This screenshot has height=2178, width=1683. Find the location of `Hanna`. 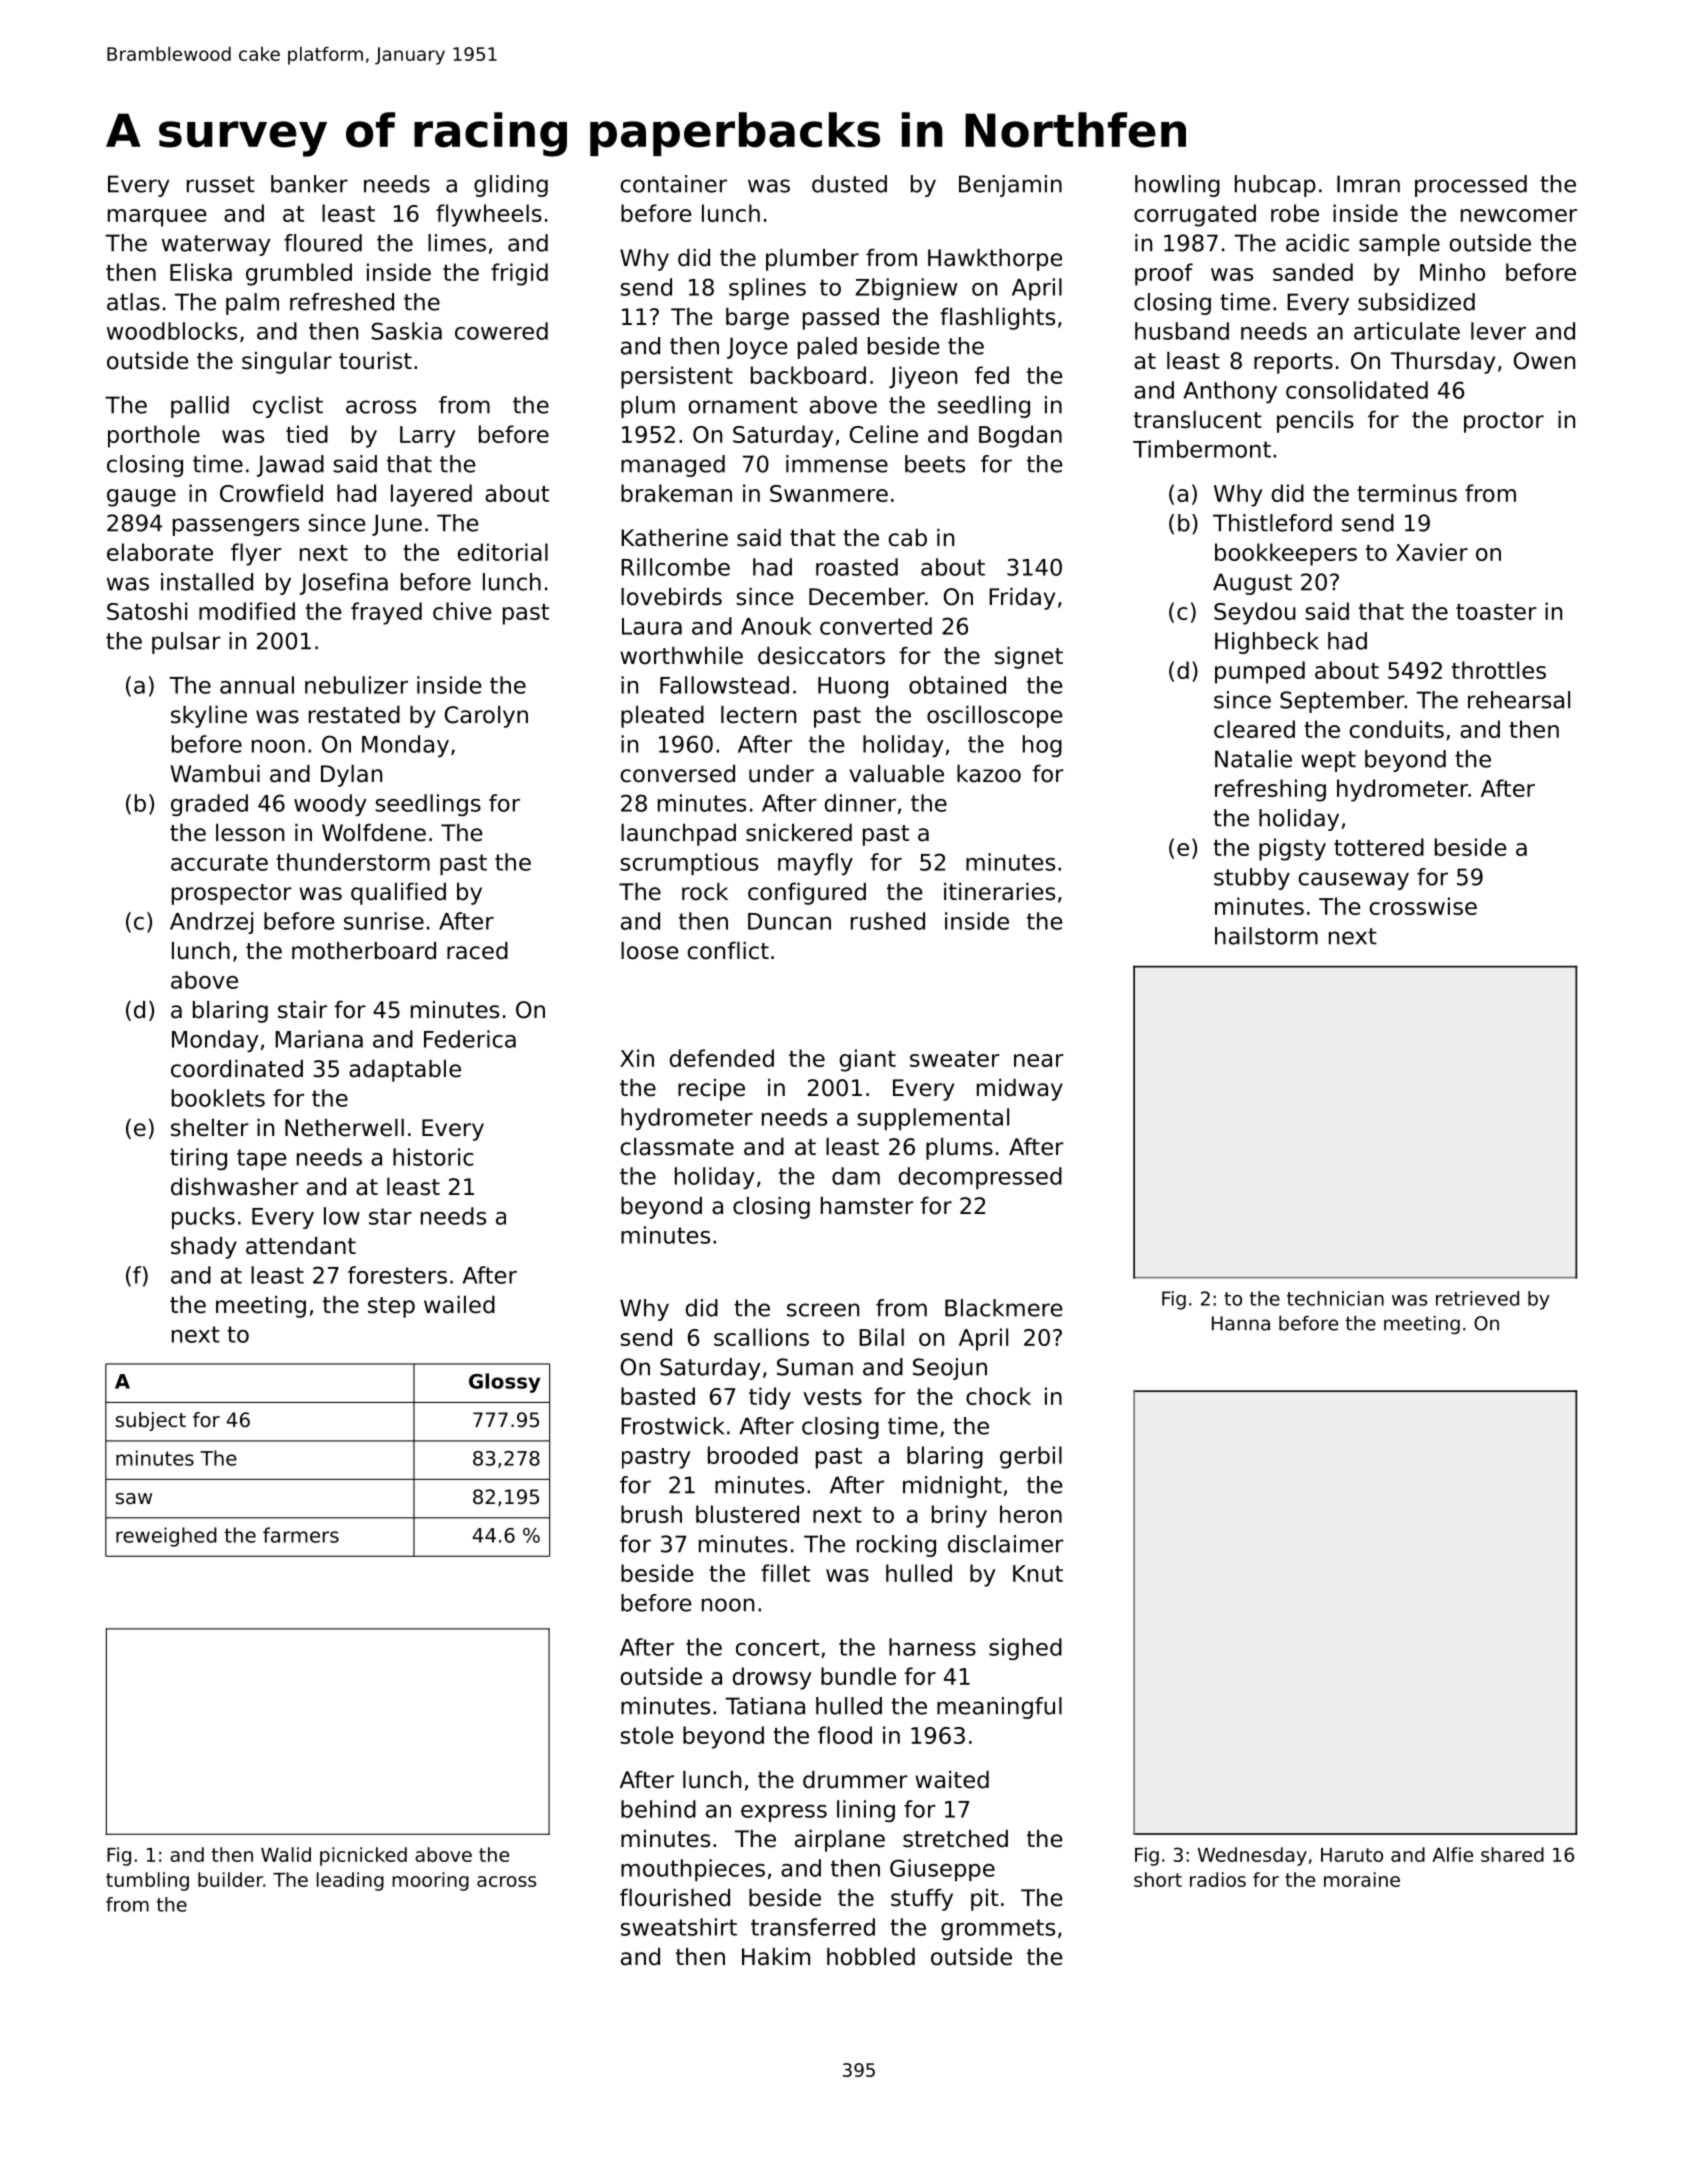

Hanna is located at coordinates (1241, 1323).
